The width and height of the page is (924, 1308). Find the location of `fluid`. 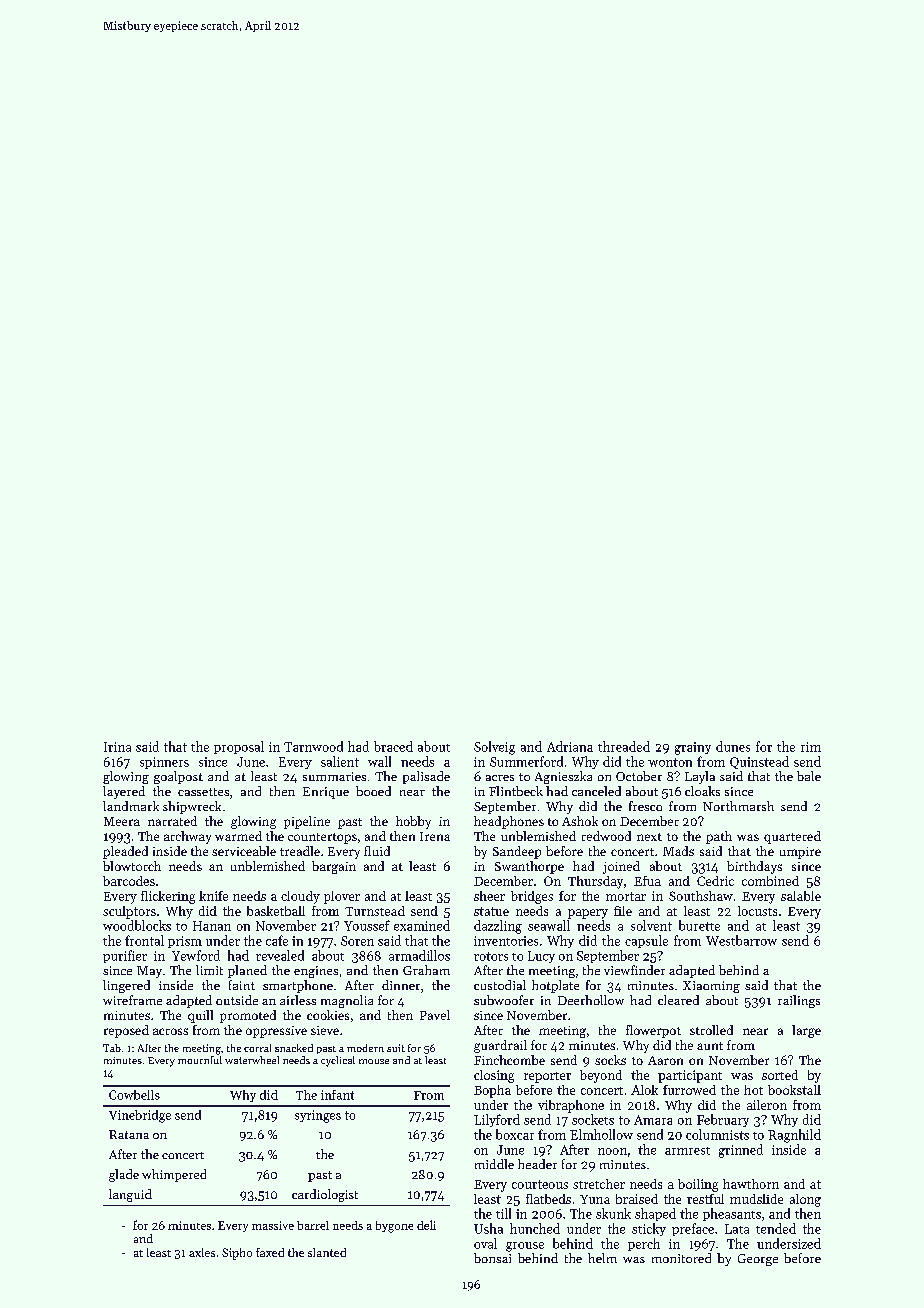

fluid is located at coordinates (377, 851).
